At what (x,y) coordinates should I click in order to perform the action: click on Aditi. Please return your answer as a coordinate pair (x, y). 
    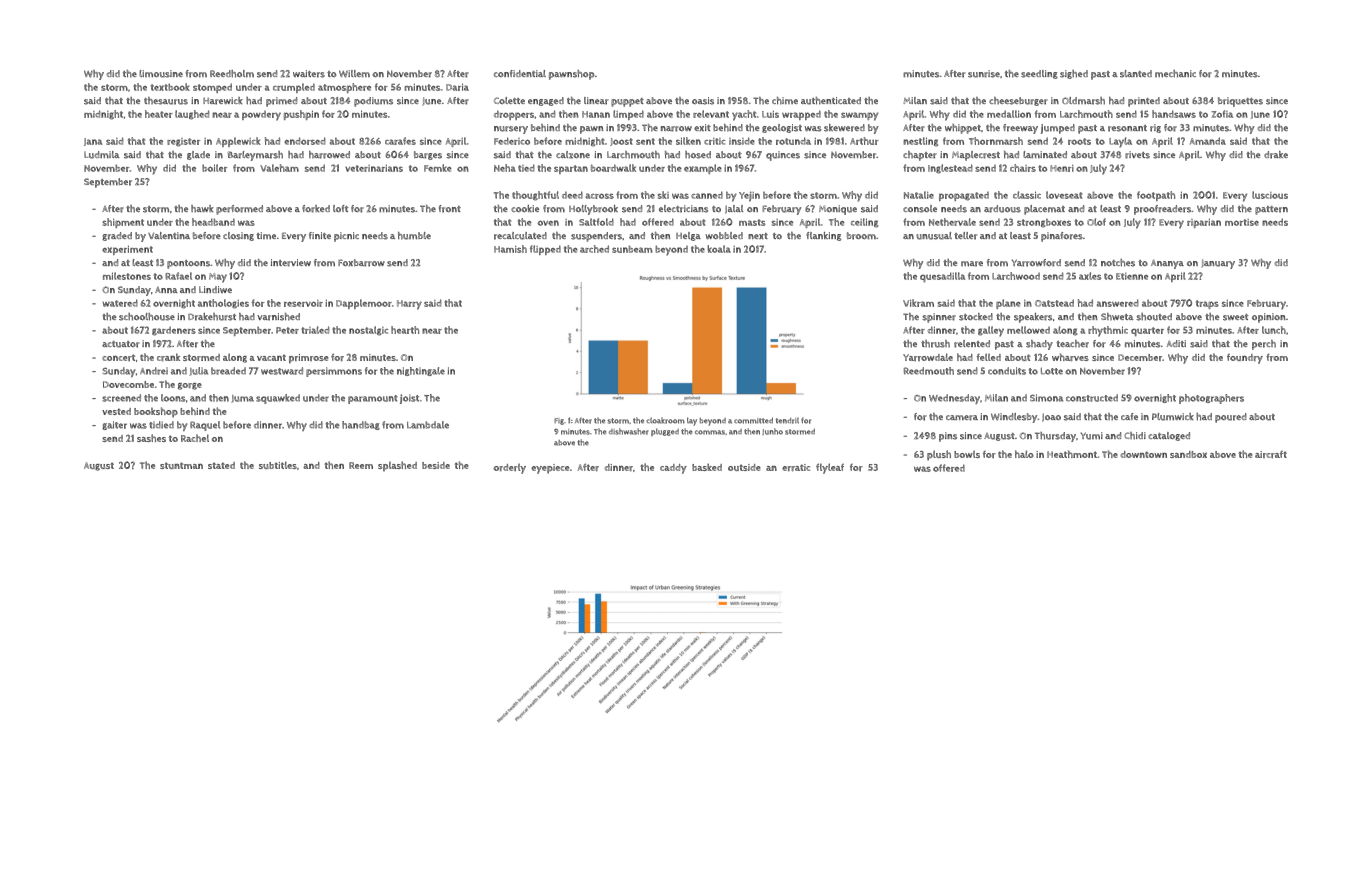
    Looking at the image, I should click on (1176, 343).
